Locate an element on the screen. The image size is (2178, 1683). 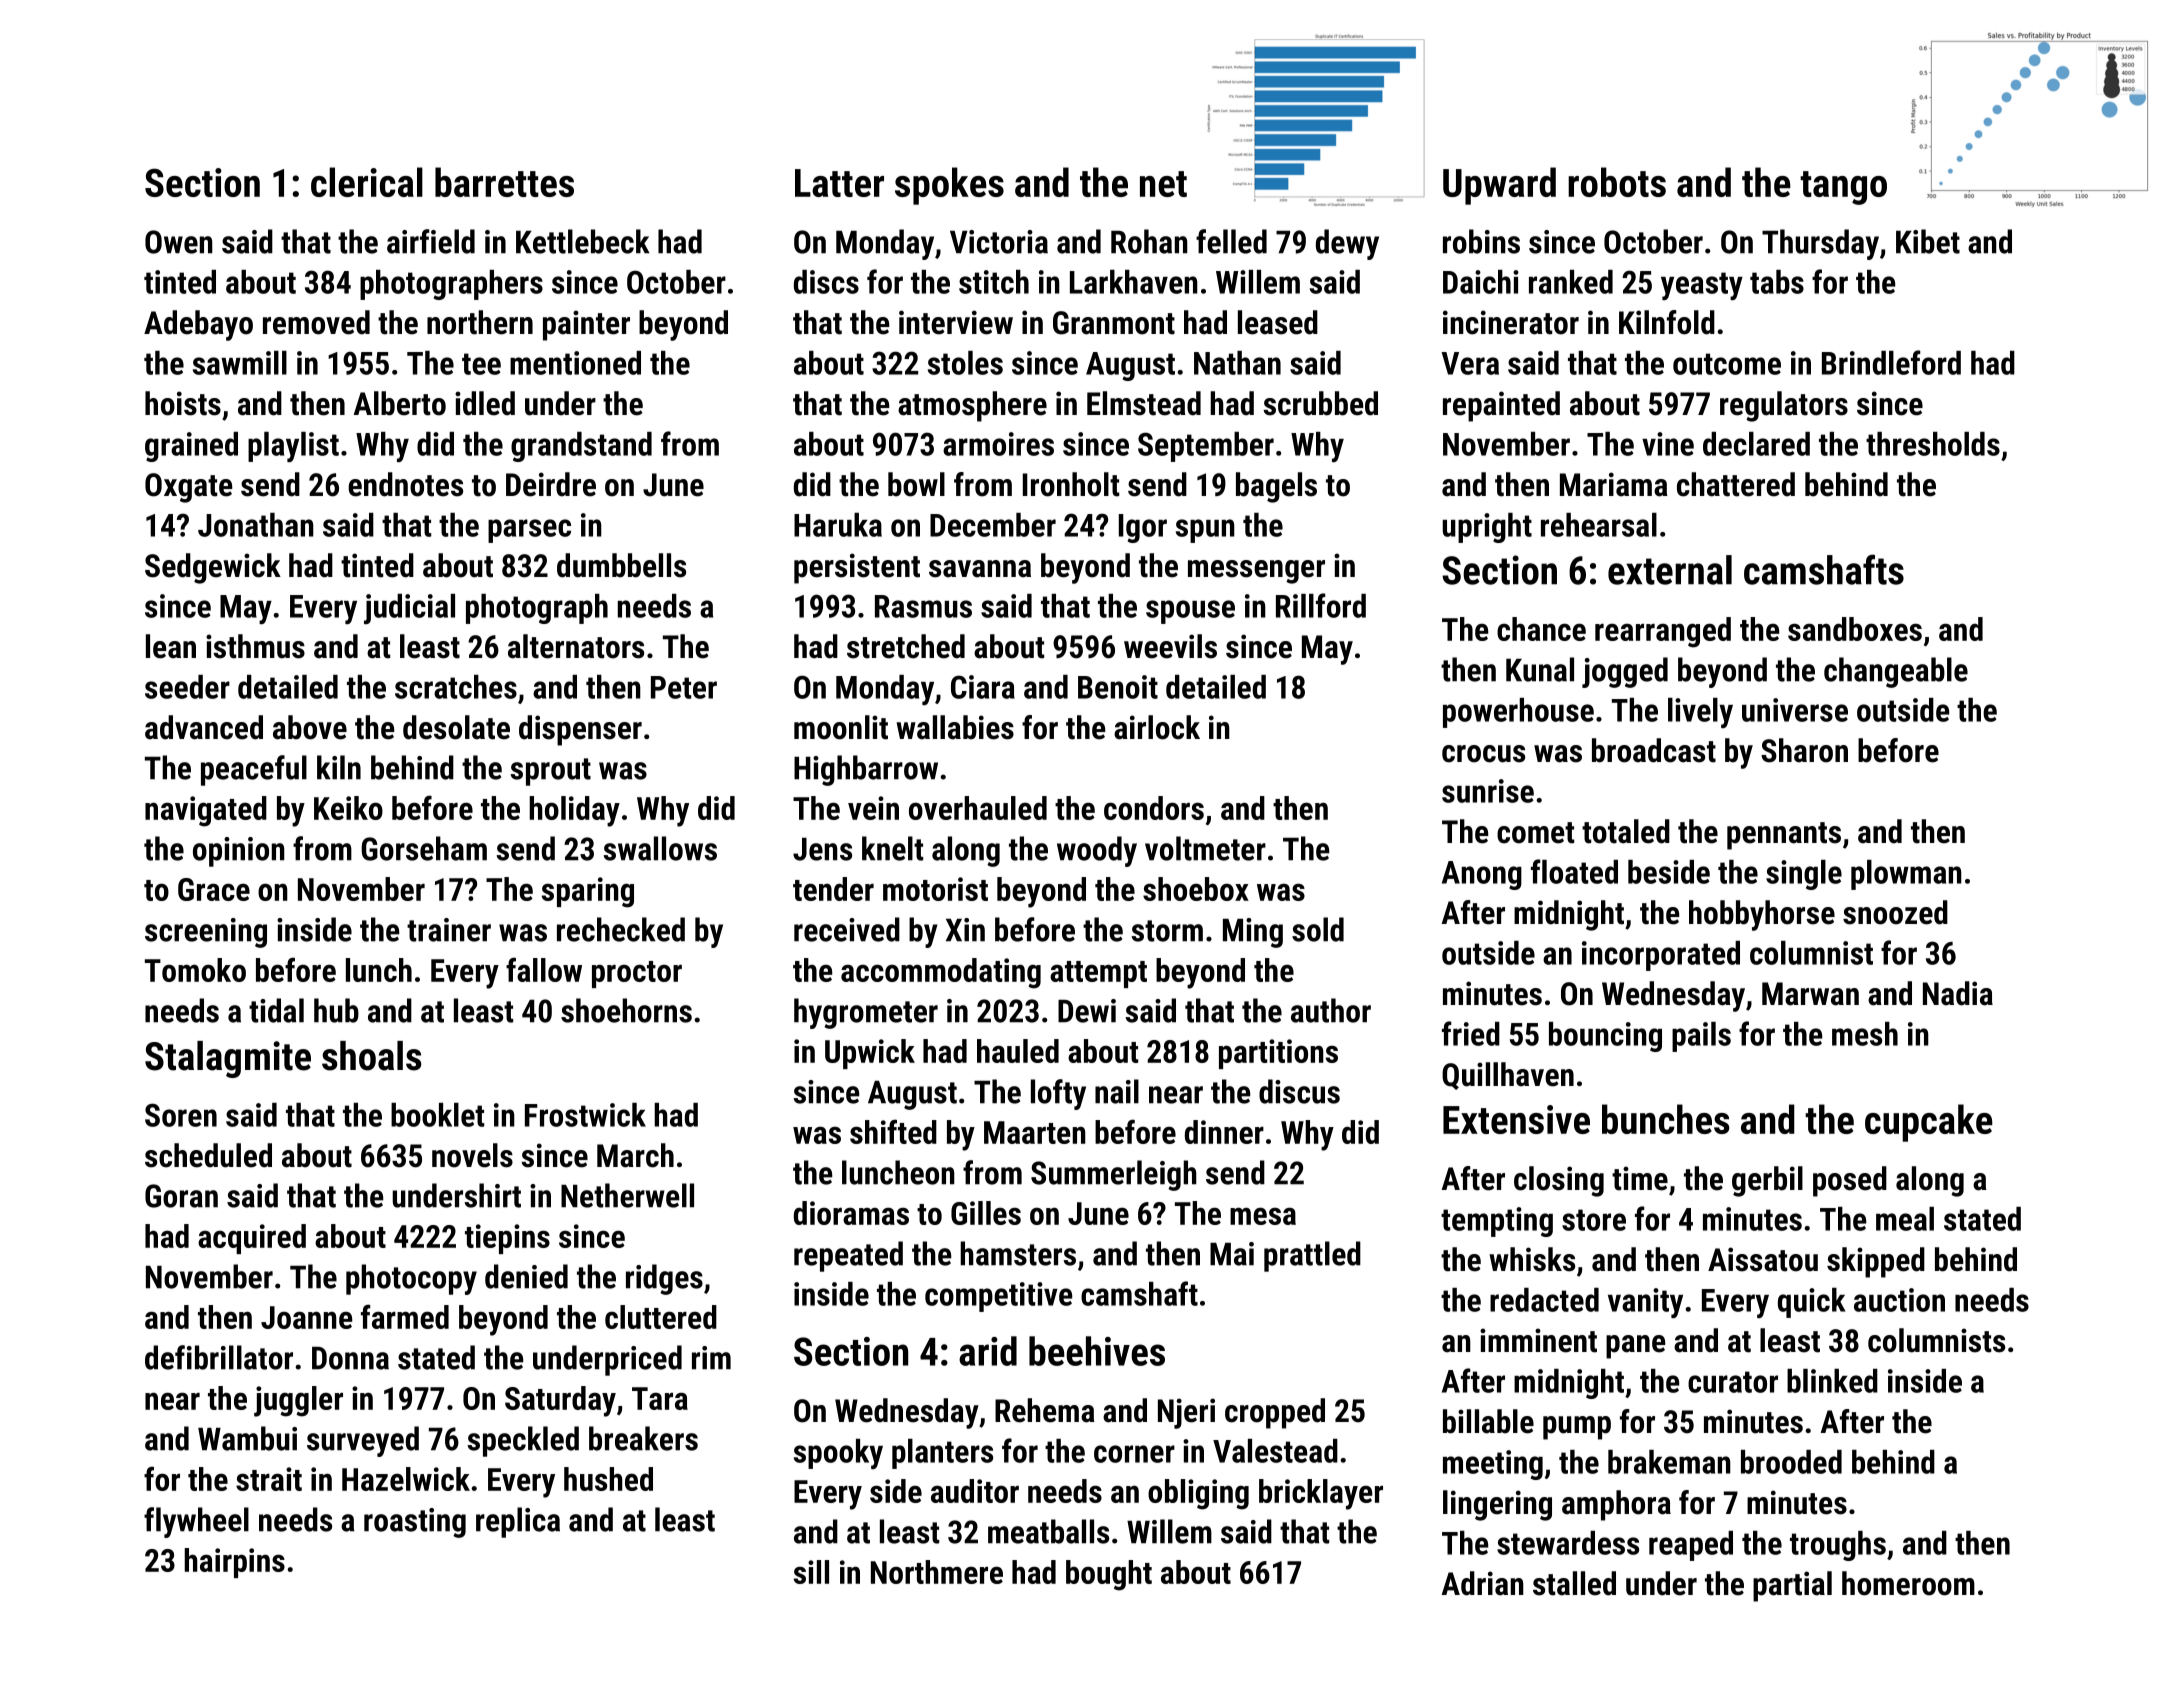
judicial is located at coordinates (409, 609).
